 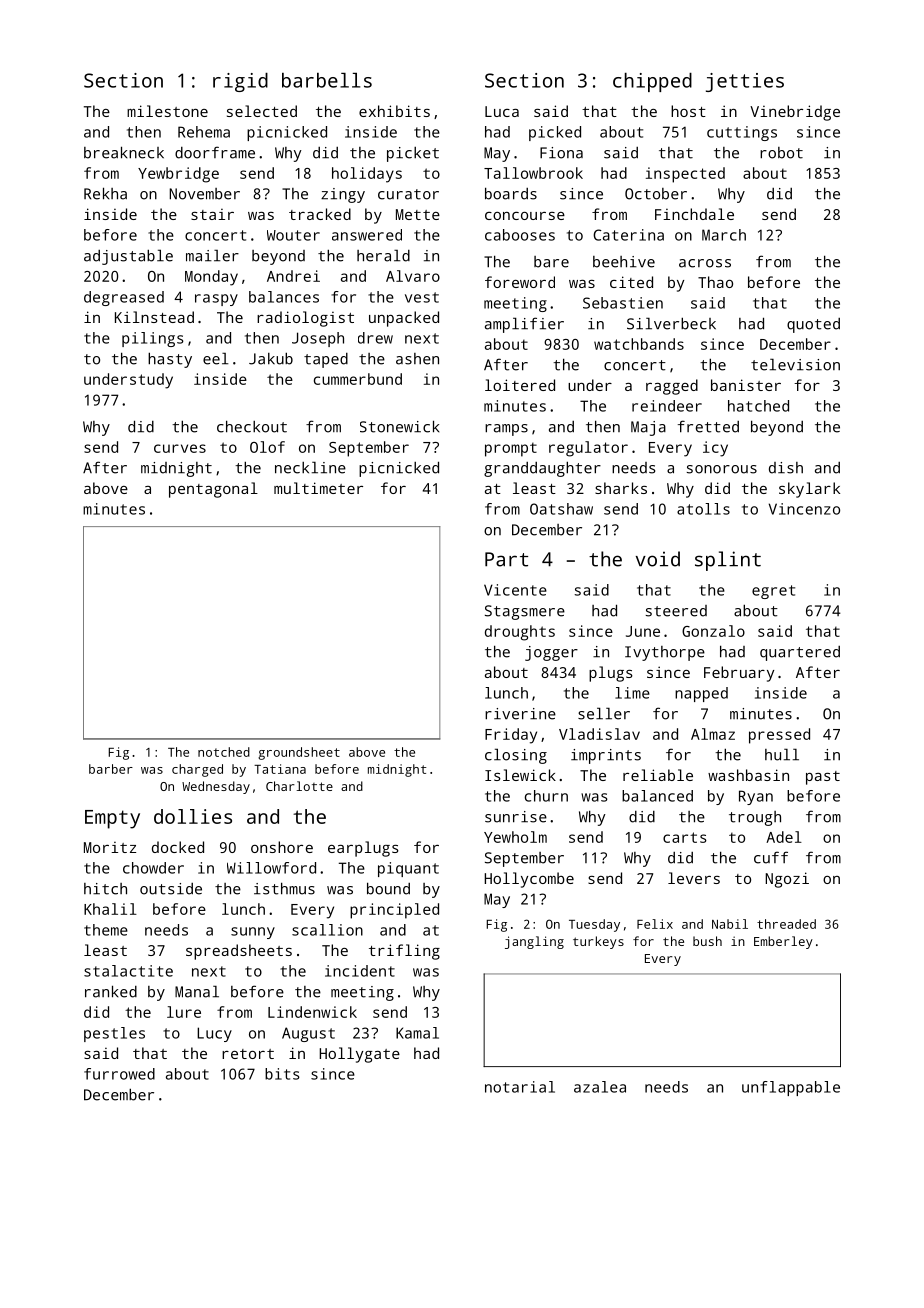 What do you see at coordinates (795, 364) in the document?
I see `television` at bounding box center [795, 364].
